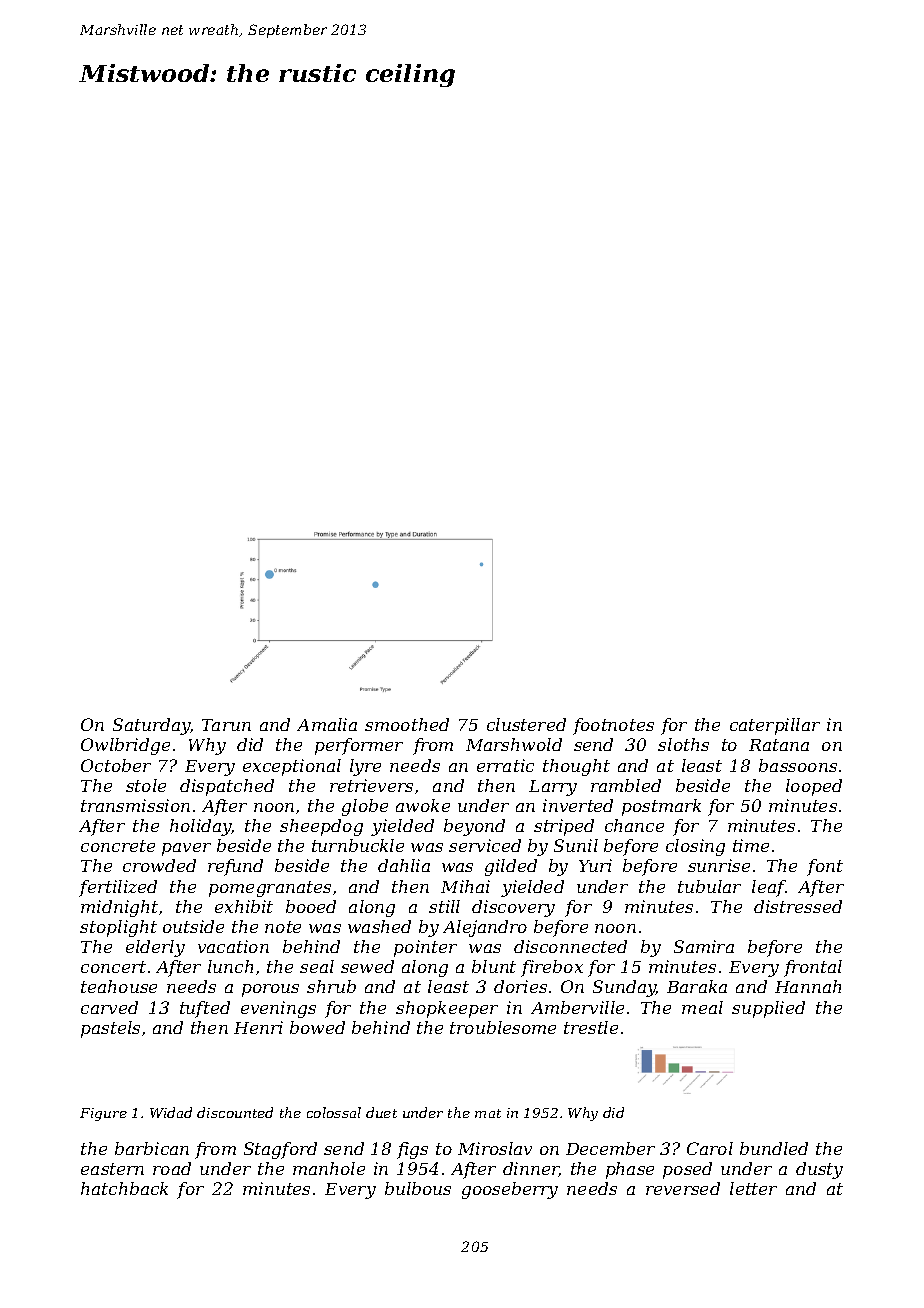 Image resolution: width=924 pixels, height=1308 pixels. I want to click on looped, so click(814, 787).
